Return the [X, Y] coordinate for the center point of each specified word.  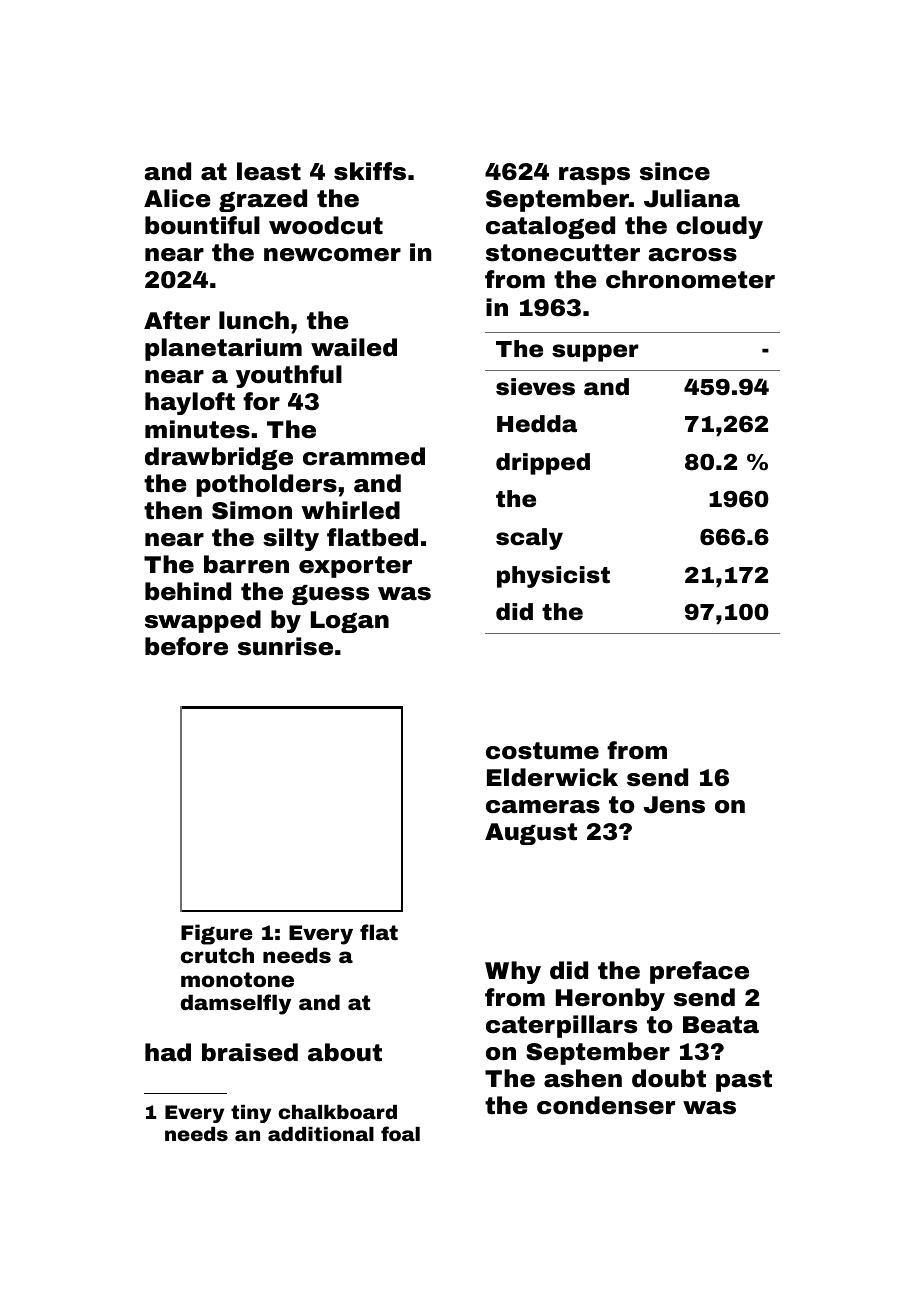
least [269, 171]
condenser [606, 1105]
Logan [350, 622]
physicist [553, 577]
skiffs [370, 171]
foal [400, 1133]
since [675, 171]
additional [321, 1134]
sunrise [285, 646]
